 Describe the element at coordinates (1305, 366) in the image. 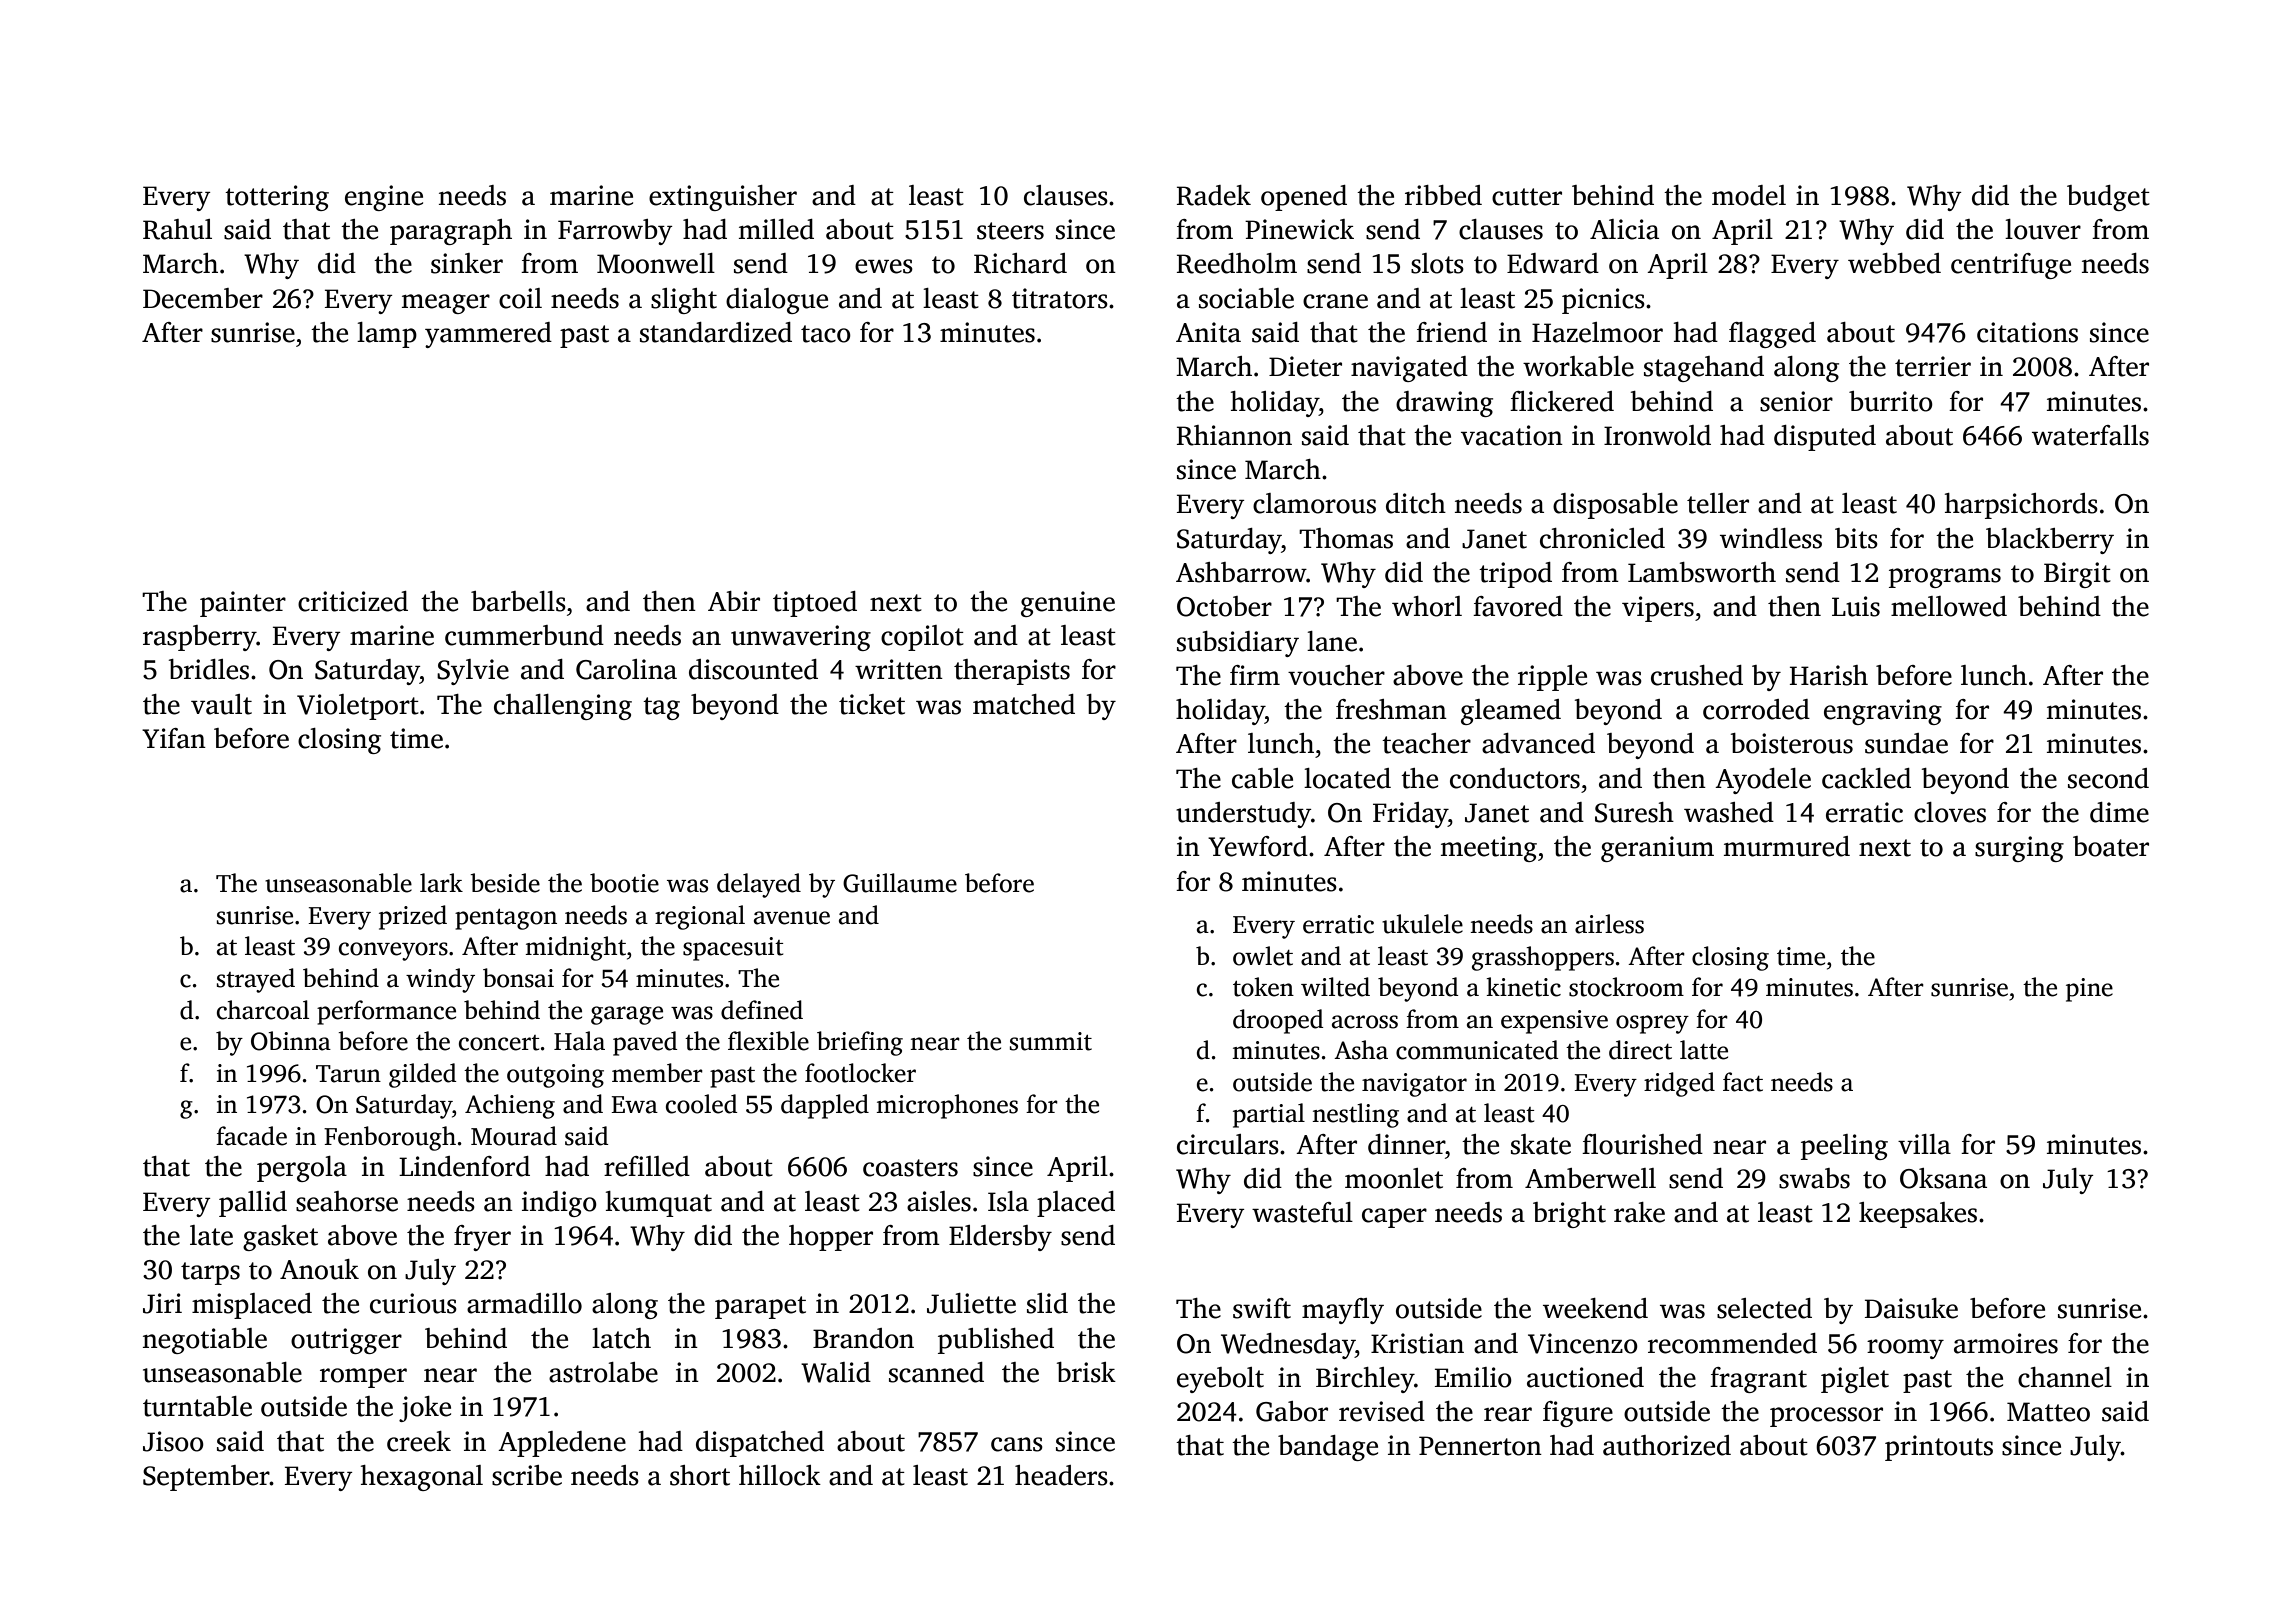

I see `Dieter` at that location.
